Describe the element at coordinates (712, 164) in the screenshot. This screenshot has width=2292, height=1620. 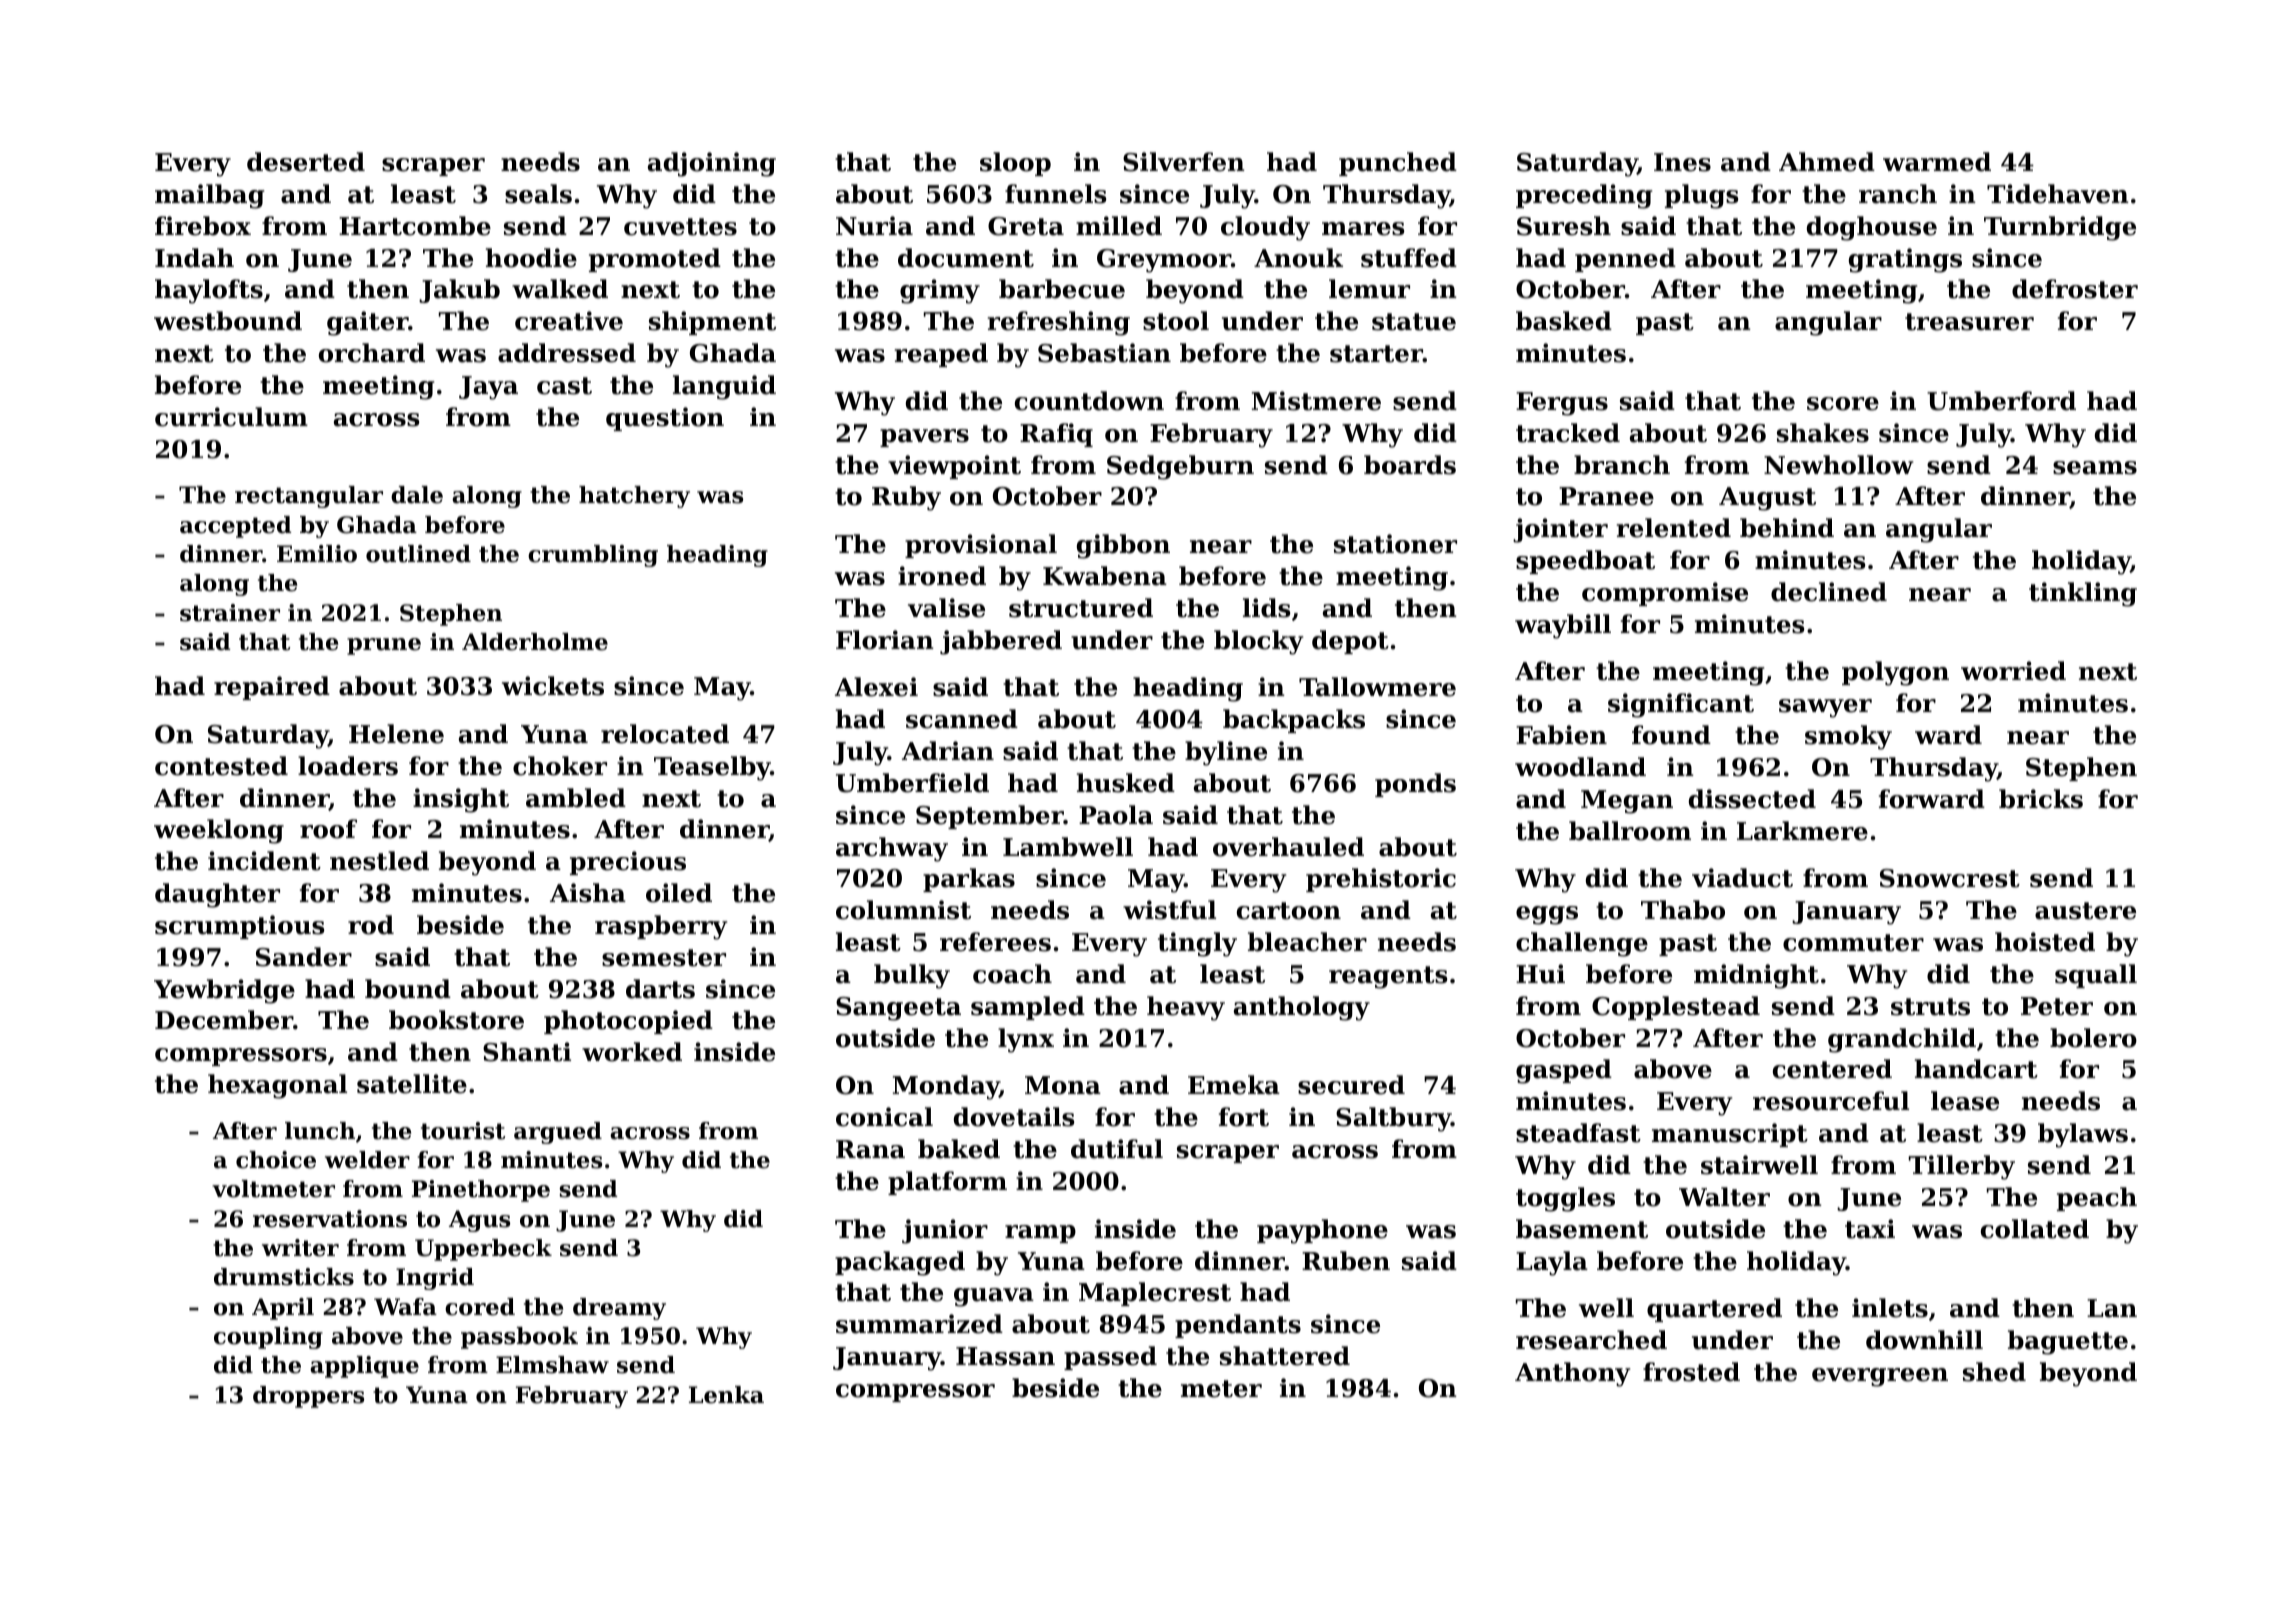
I see `adjoining` at that location.
